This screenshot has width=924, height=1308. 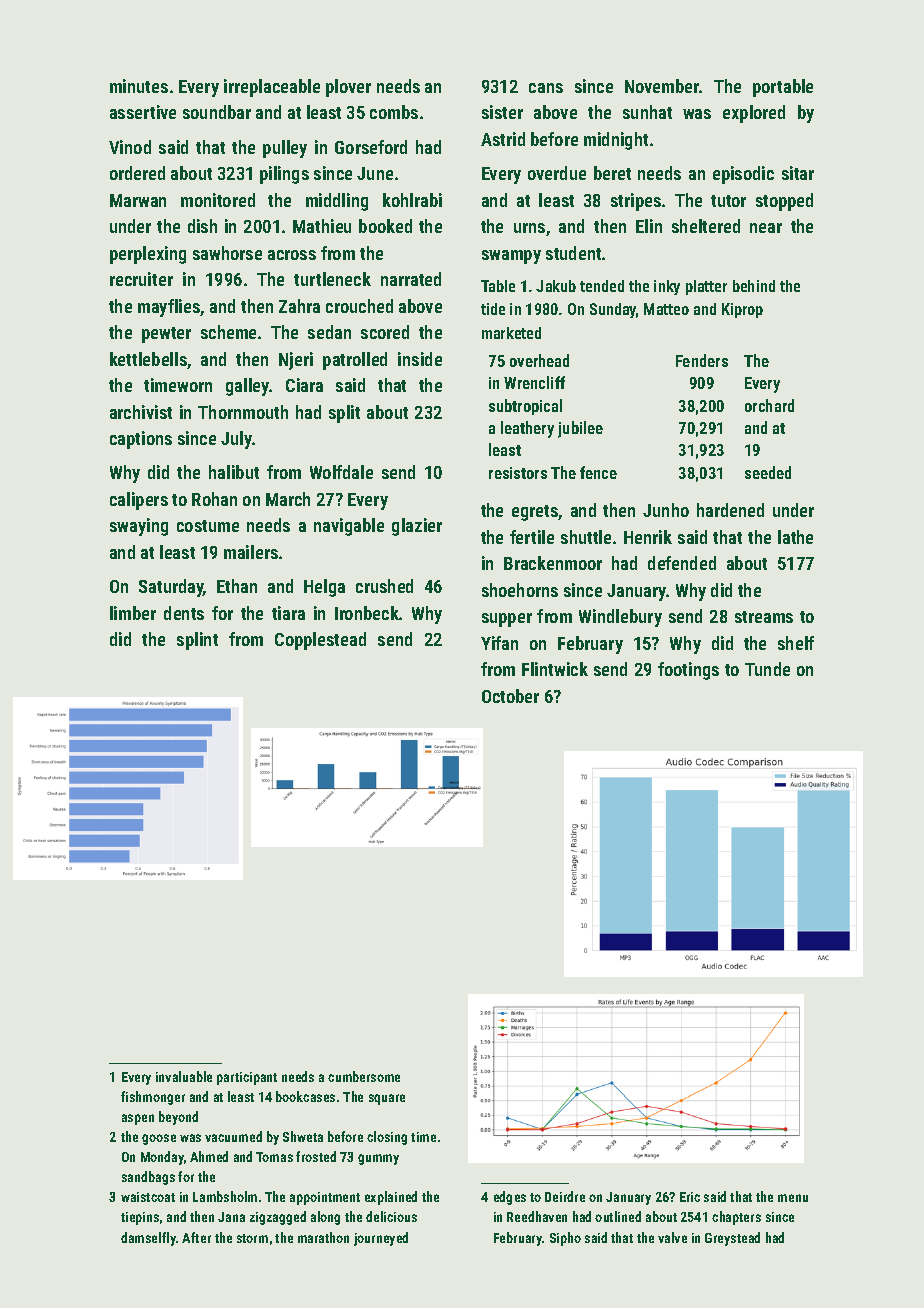 What do you see at coordinates (557, 173) in the screenshot?
I see `overdue` at bounding box center [557, 173].
